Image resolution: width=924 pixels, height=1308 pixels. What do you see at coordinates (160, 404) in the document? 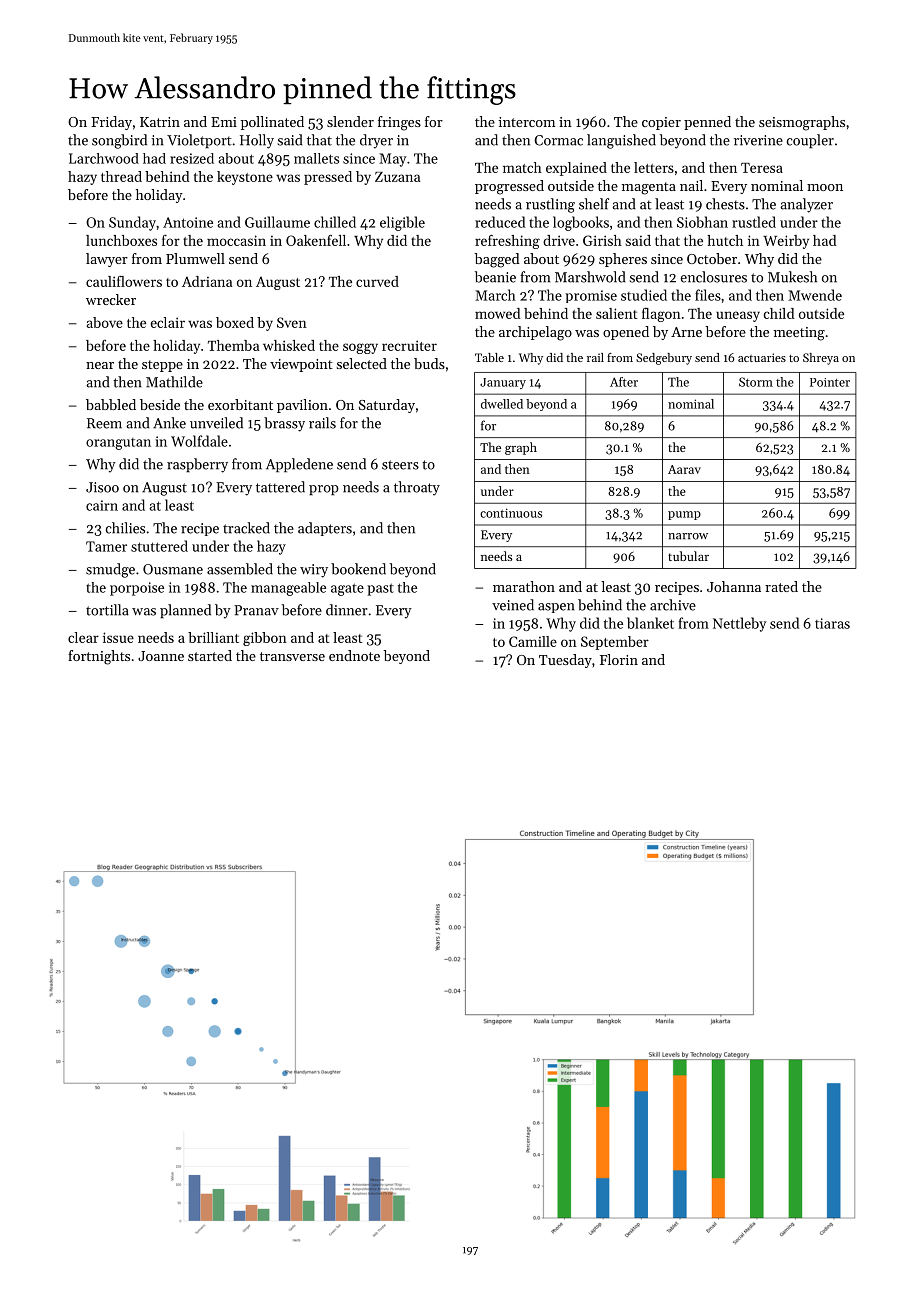
I see `beside` at bounding box center [160, 404].
